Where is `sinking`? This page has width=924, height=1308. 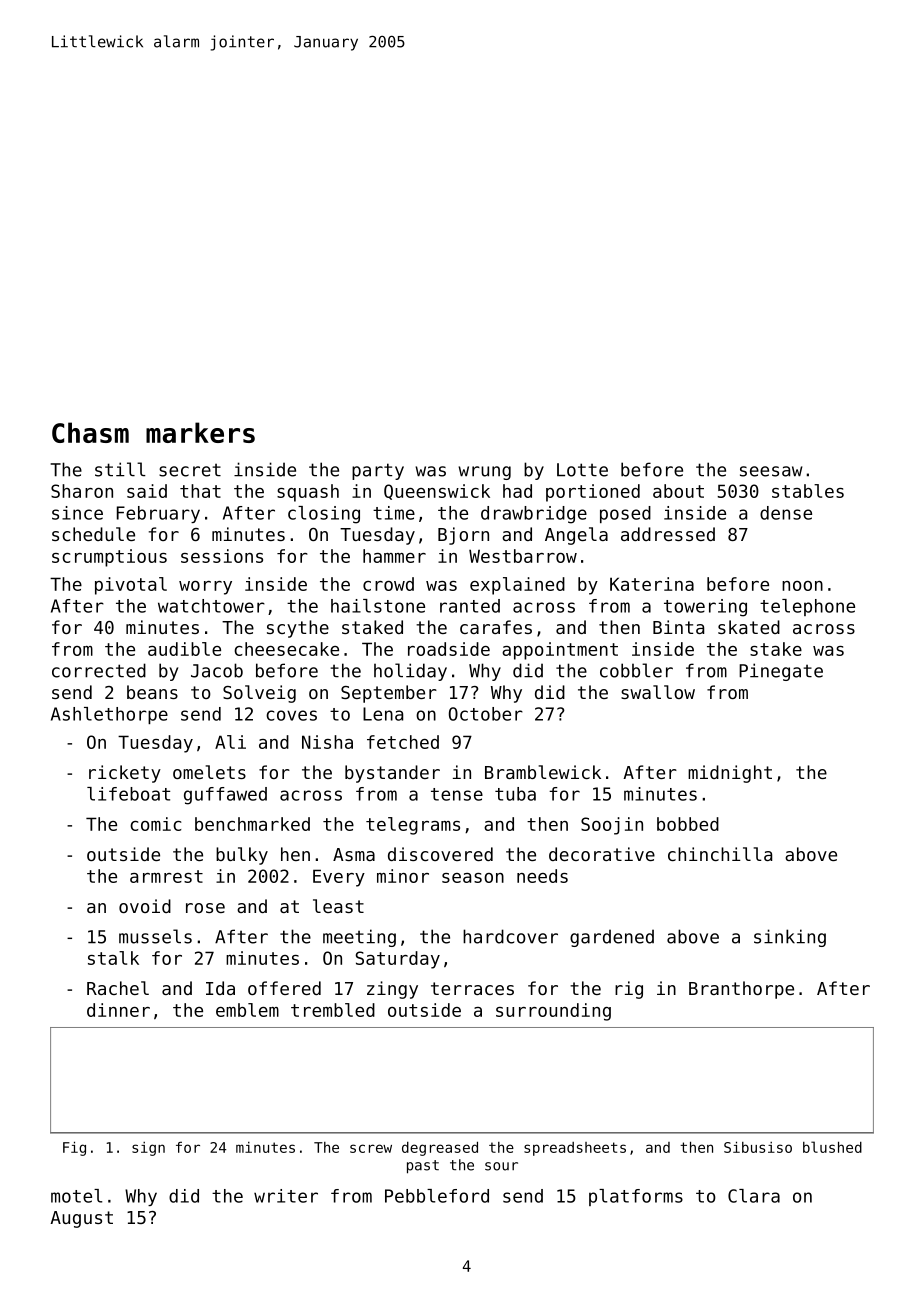 sinking is located at coordinates (790, 938).
